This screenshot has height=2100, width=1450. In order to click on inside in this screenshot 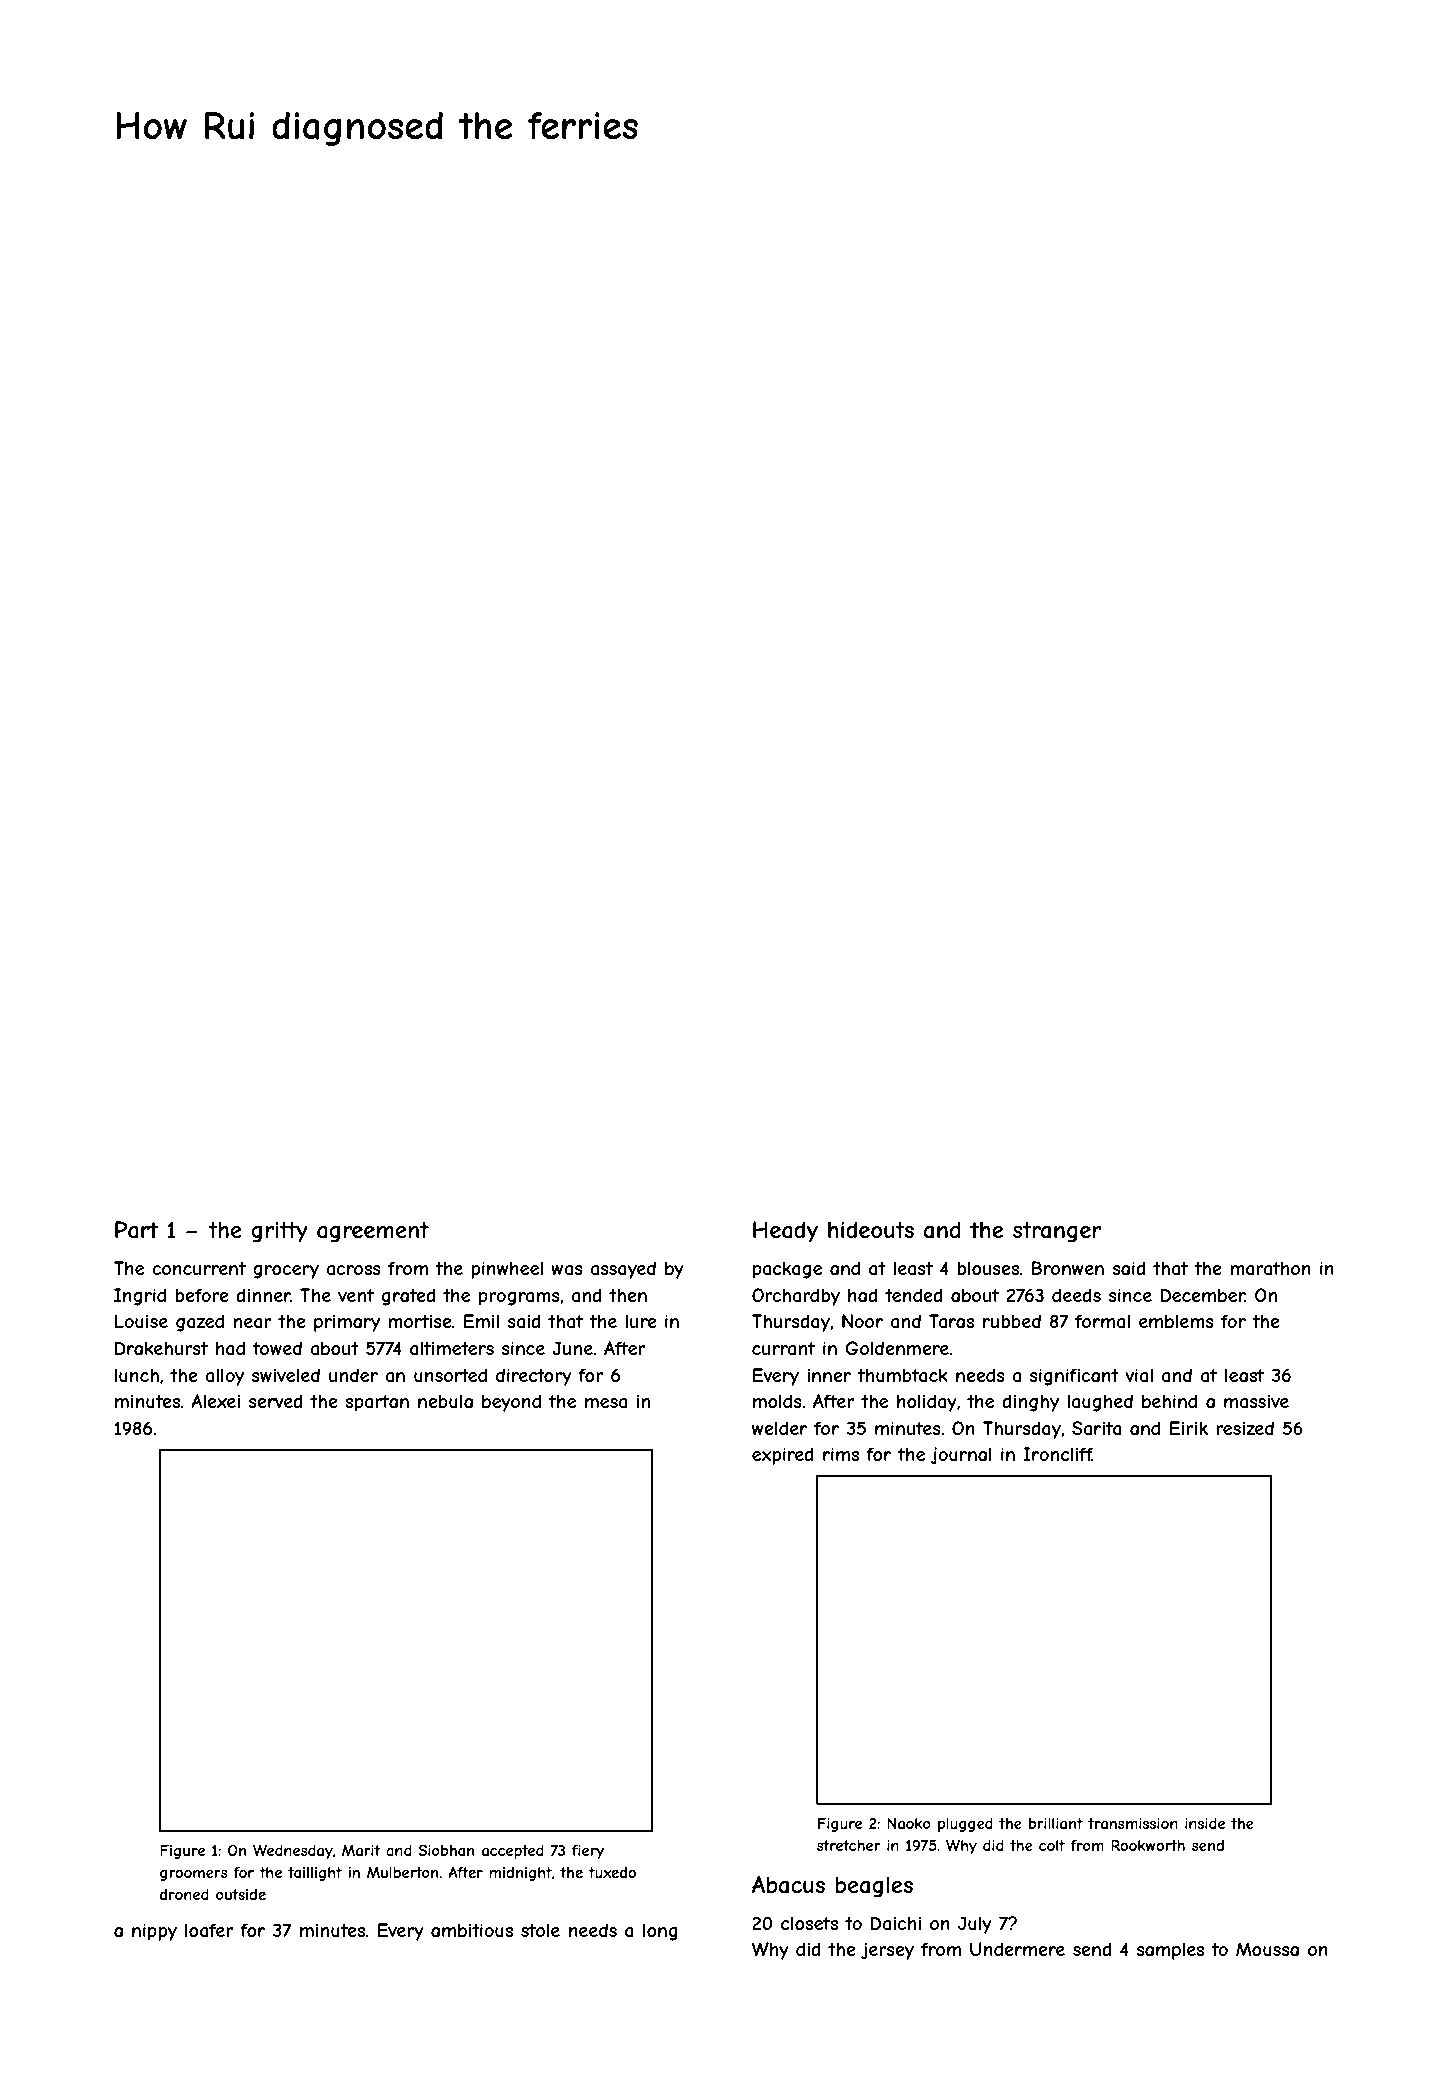, I will do `click(1205, 1823)`.
